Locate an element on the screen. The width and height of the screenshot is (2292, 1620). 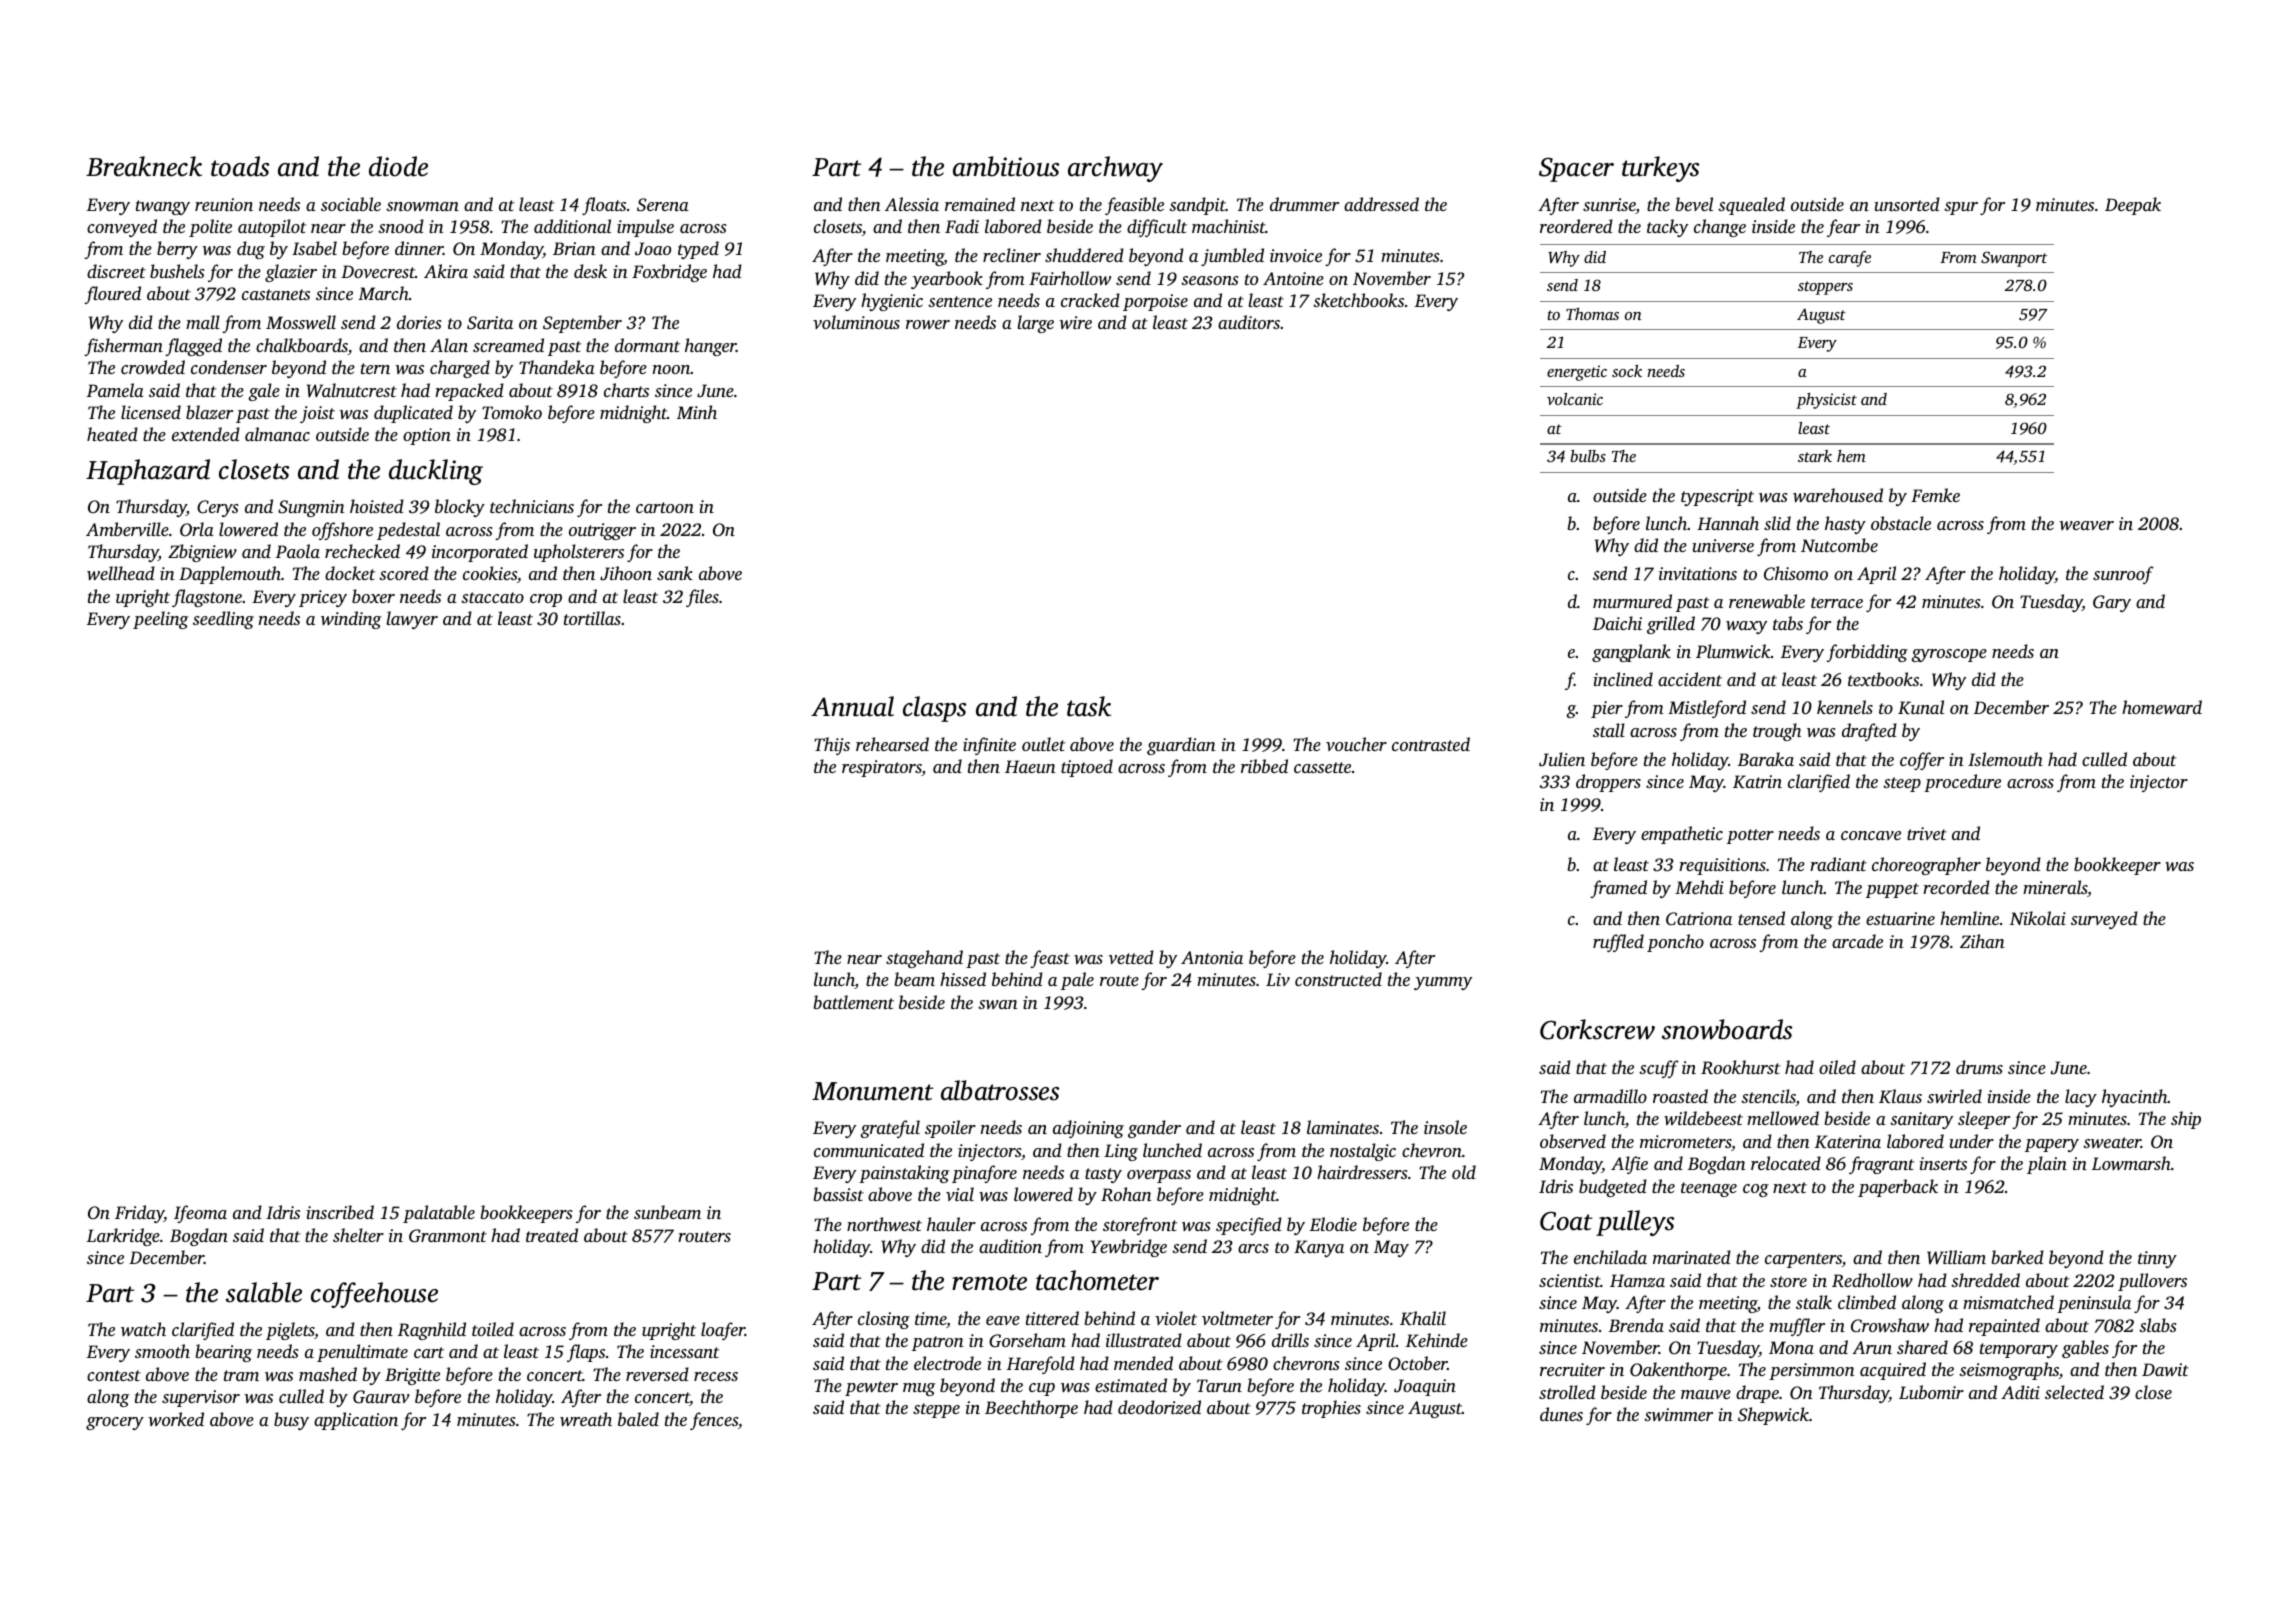
wire is located at coordinates (1076, 322).
